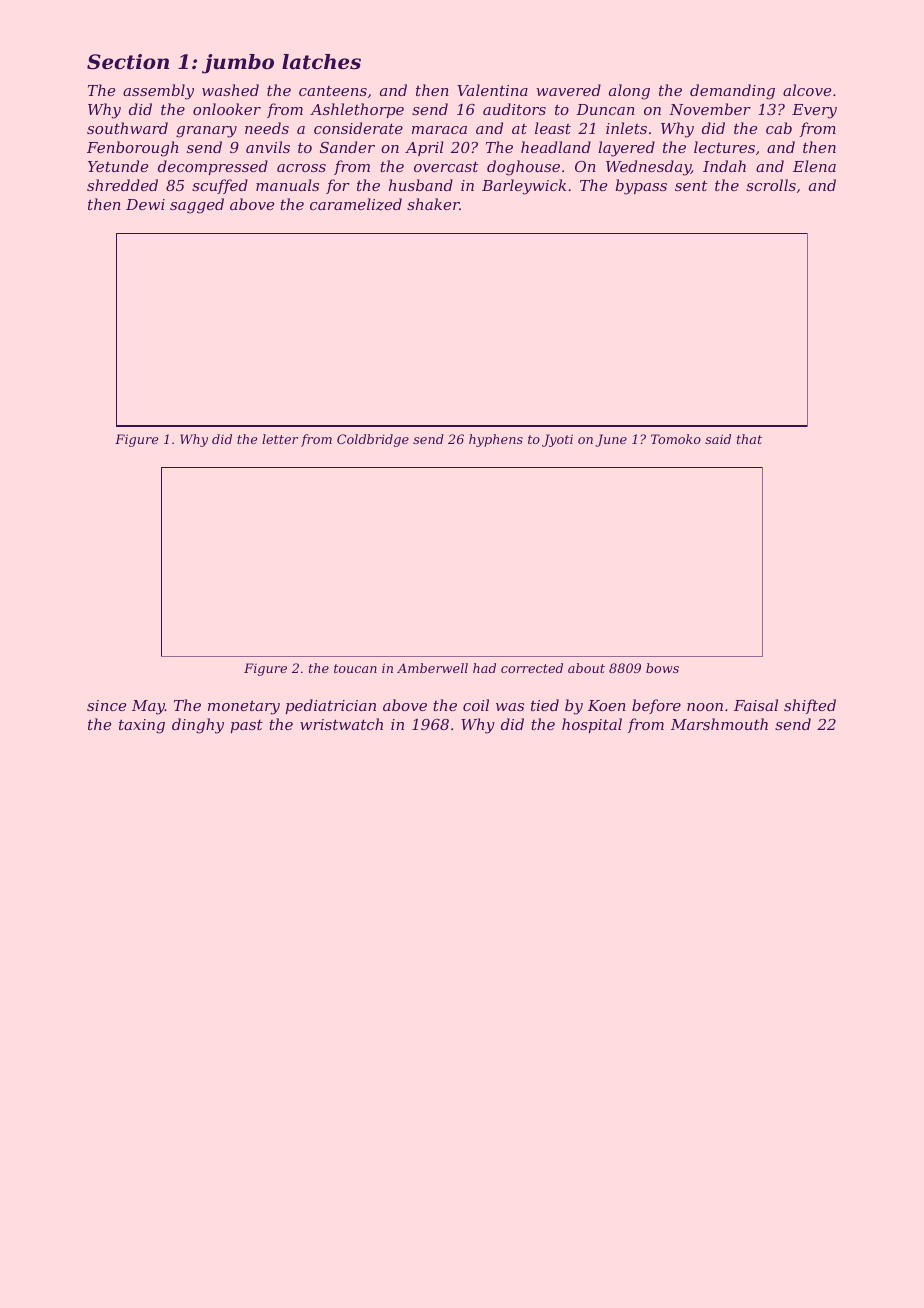  Describe the element at coordinates (611, 440) in the document. I see `June` at that location.
